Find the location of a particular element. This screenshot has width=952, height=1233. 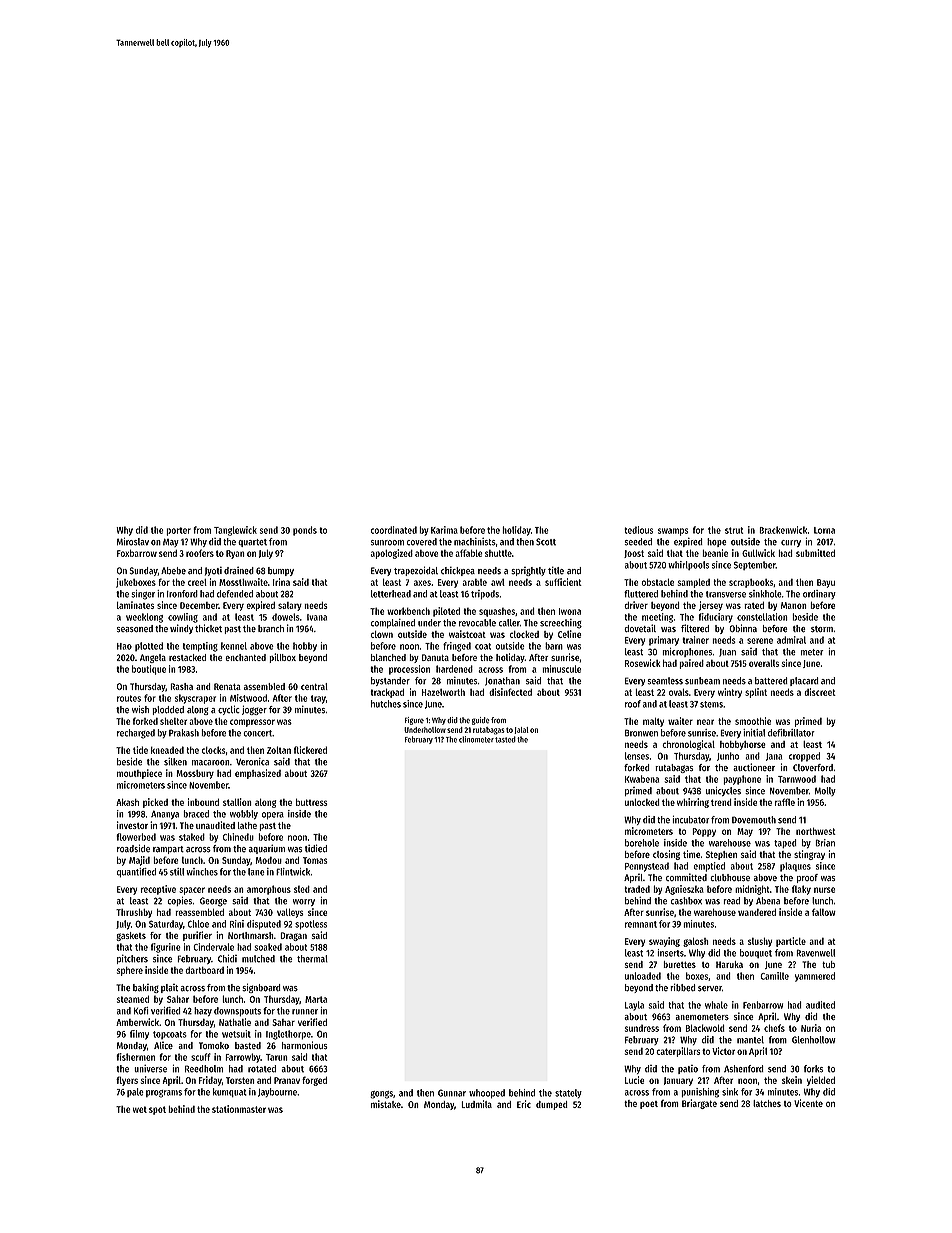

Ludmila is located at coordinates (476, 1104).
